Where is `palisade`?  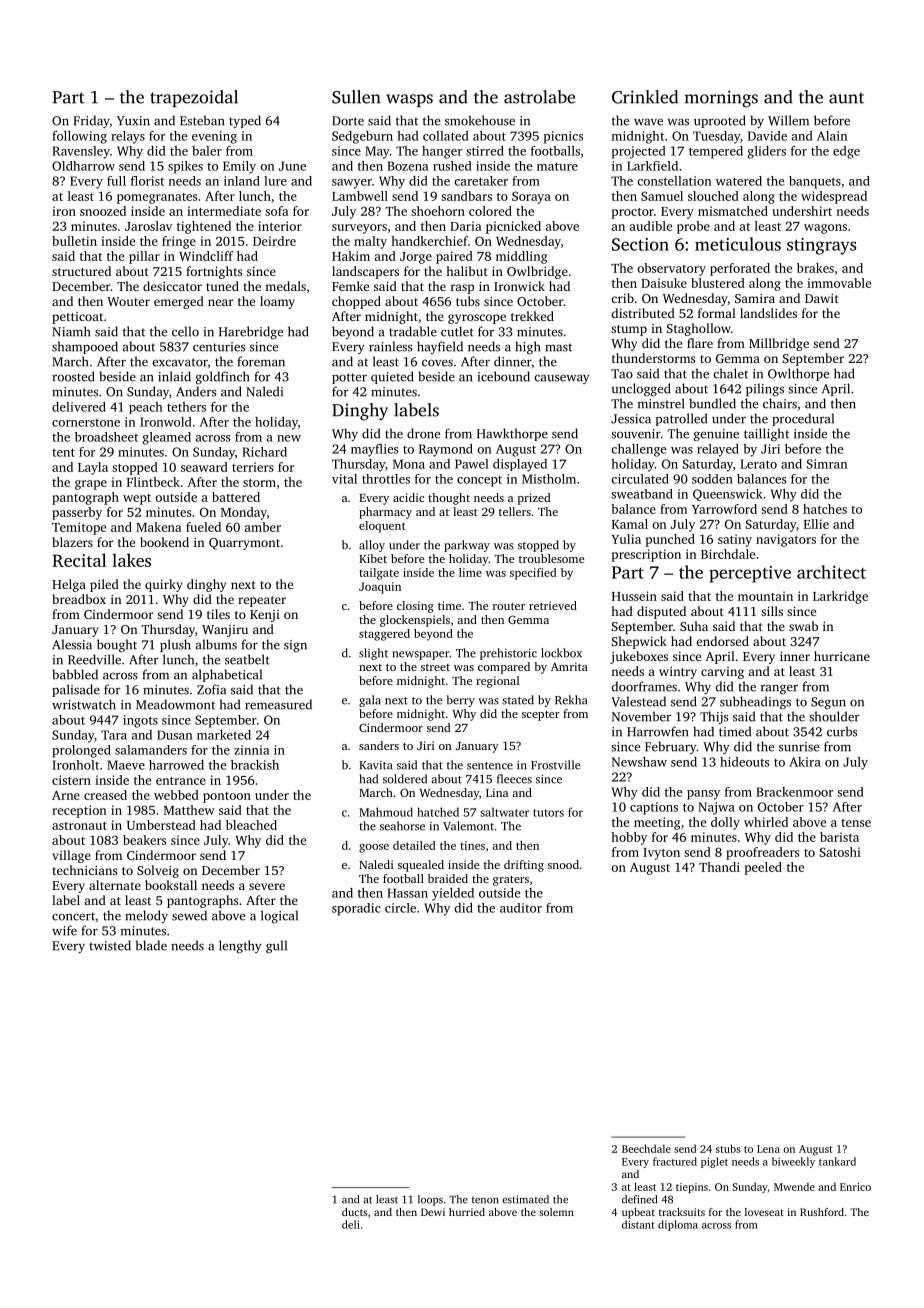 palisade is located at coordinates (76, 690).
